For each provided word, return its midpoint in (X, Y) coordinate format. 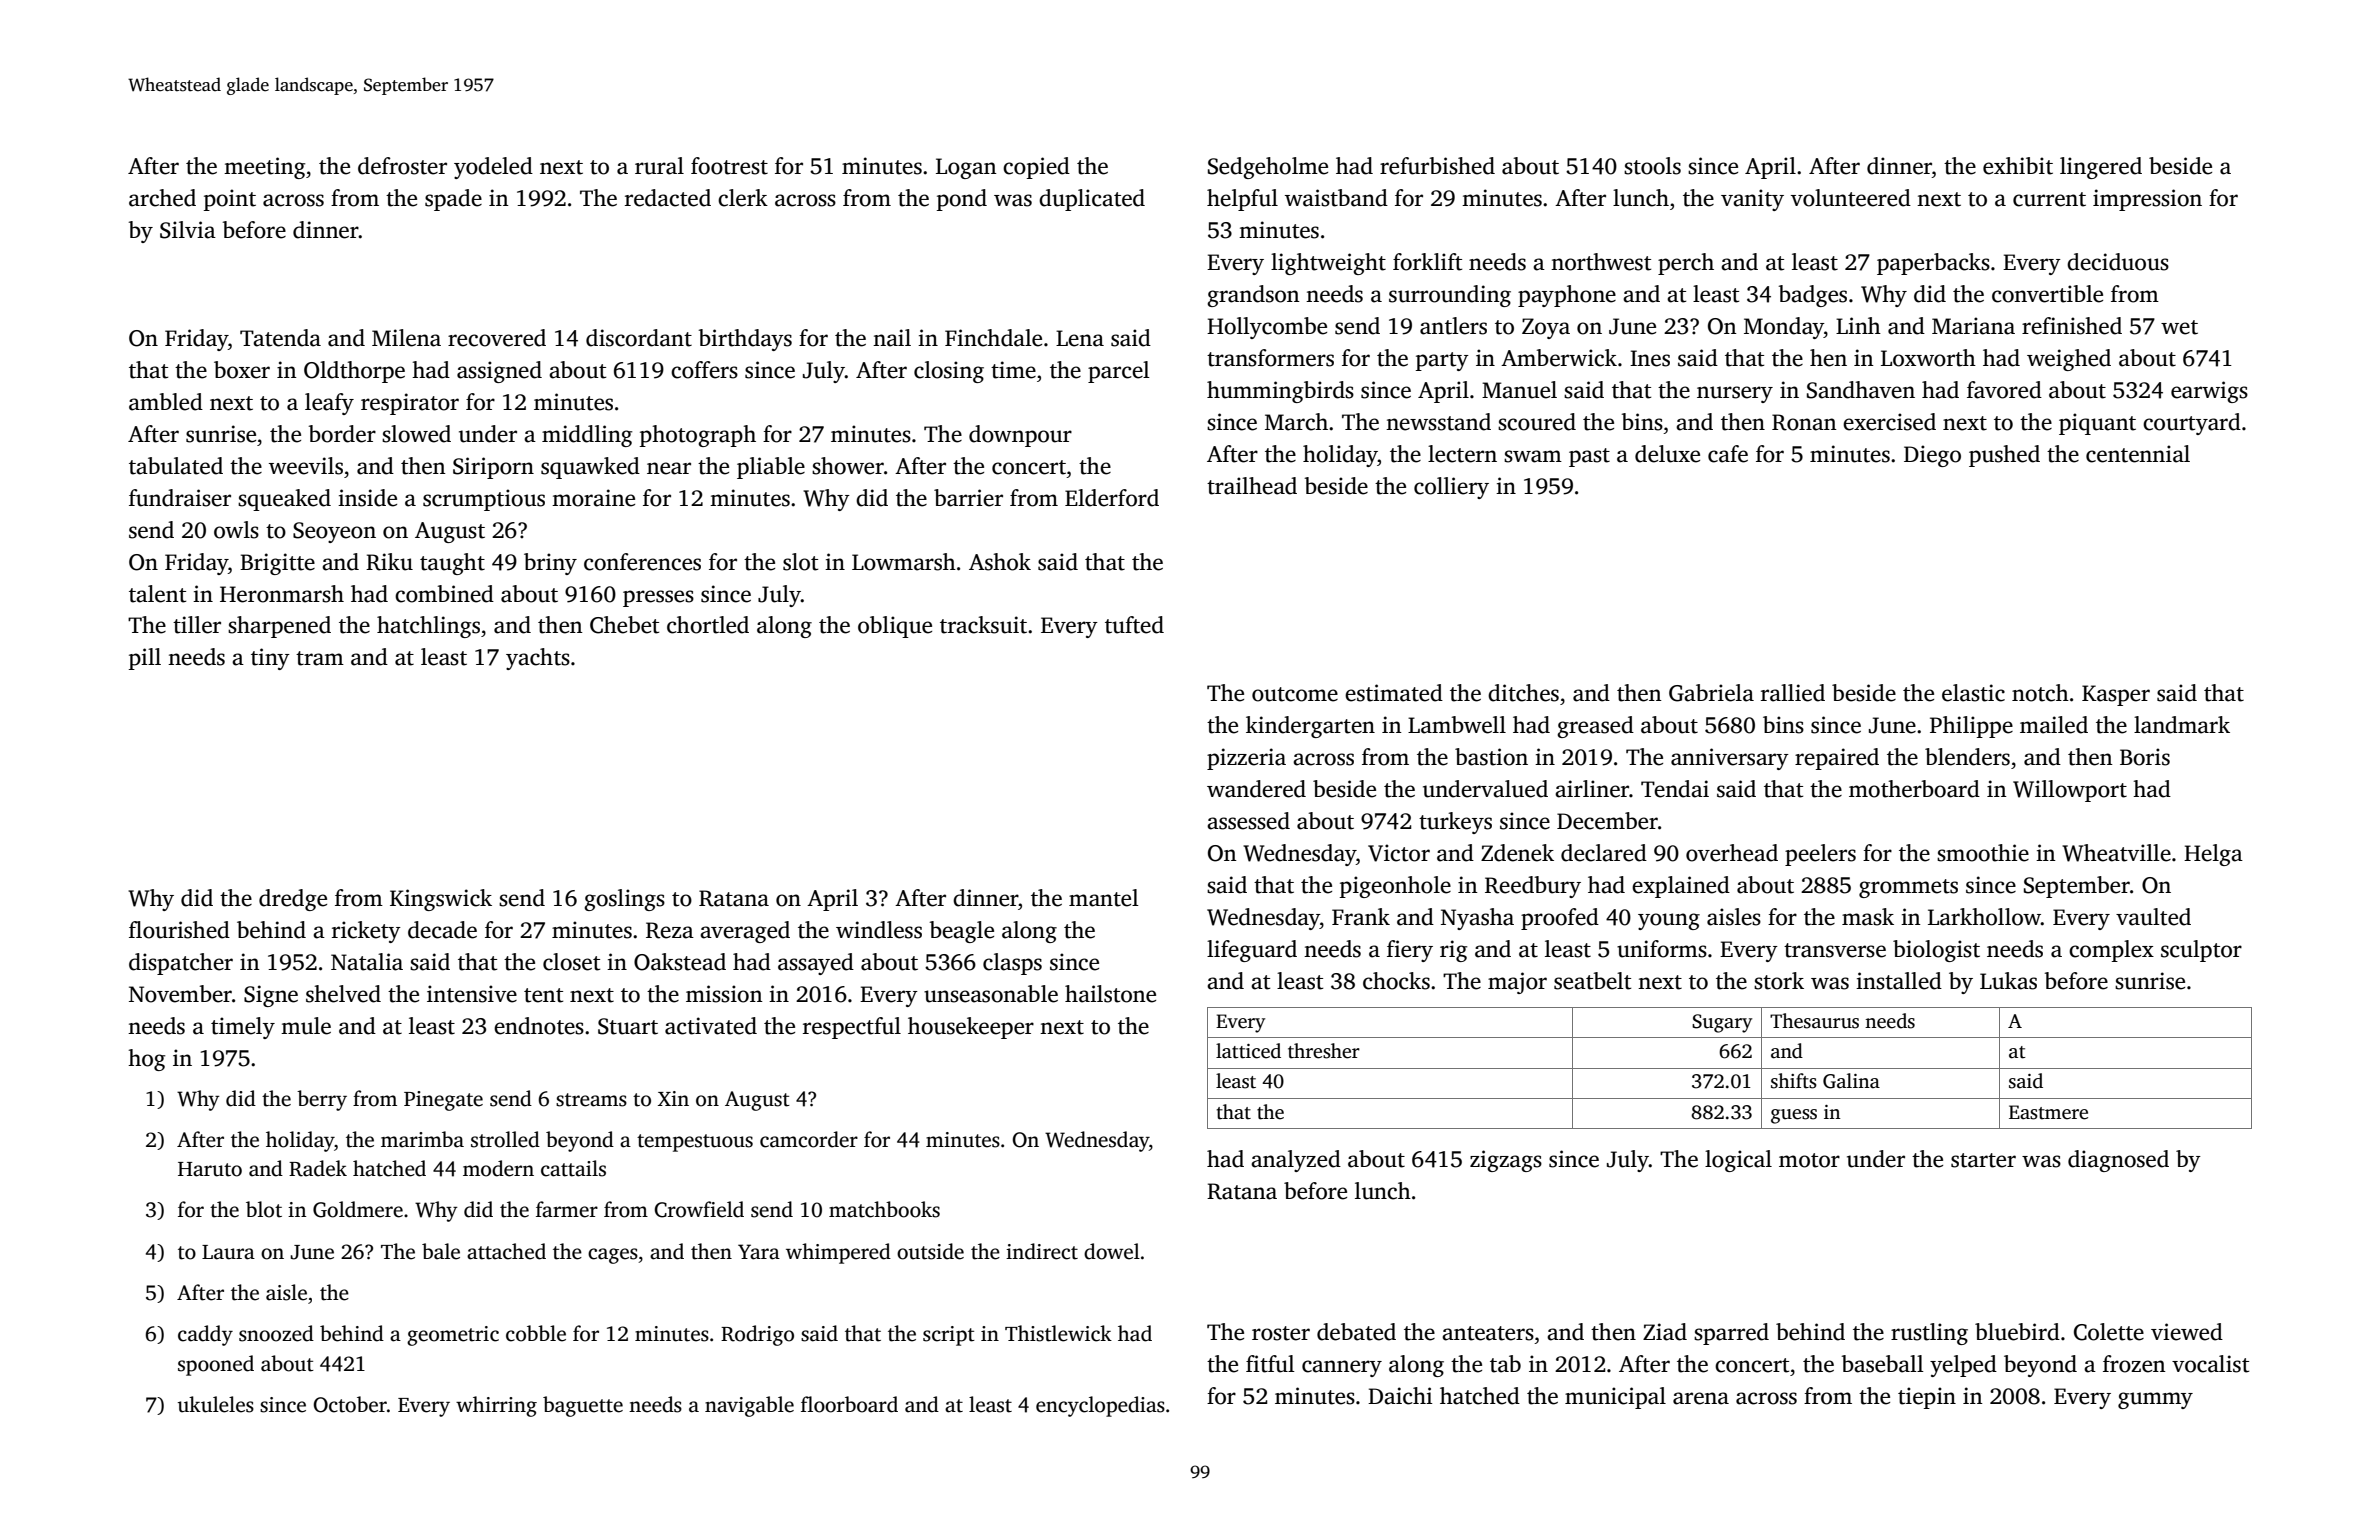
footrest (729, 166)
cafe (1728, 454)
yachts (538, 659)
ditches (1523, 693)
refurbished (1437, 166)
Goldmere (358, 1209)
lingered (2101, 168)
